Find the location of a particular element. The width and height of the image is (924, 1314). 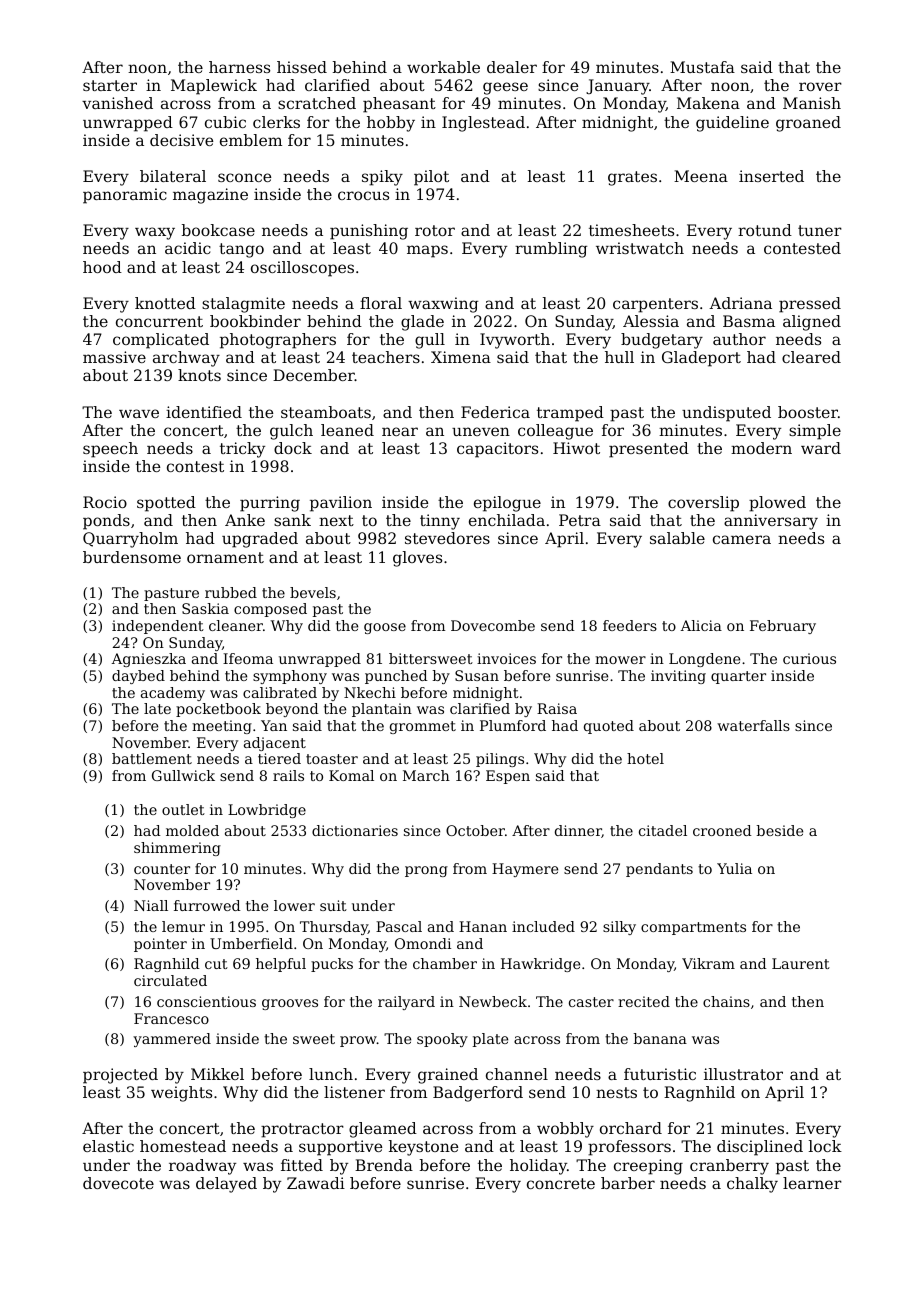

waterfalls is located at coordinates (753, 725).
